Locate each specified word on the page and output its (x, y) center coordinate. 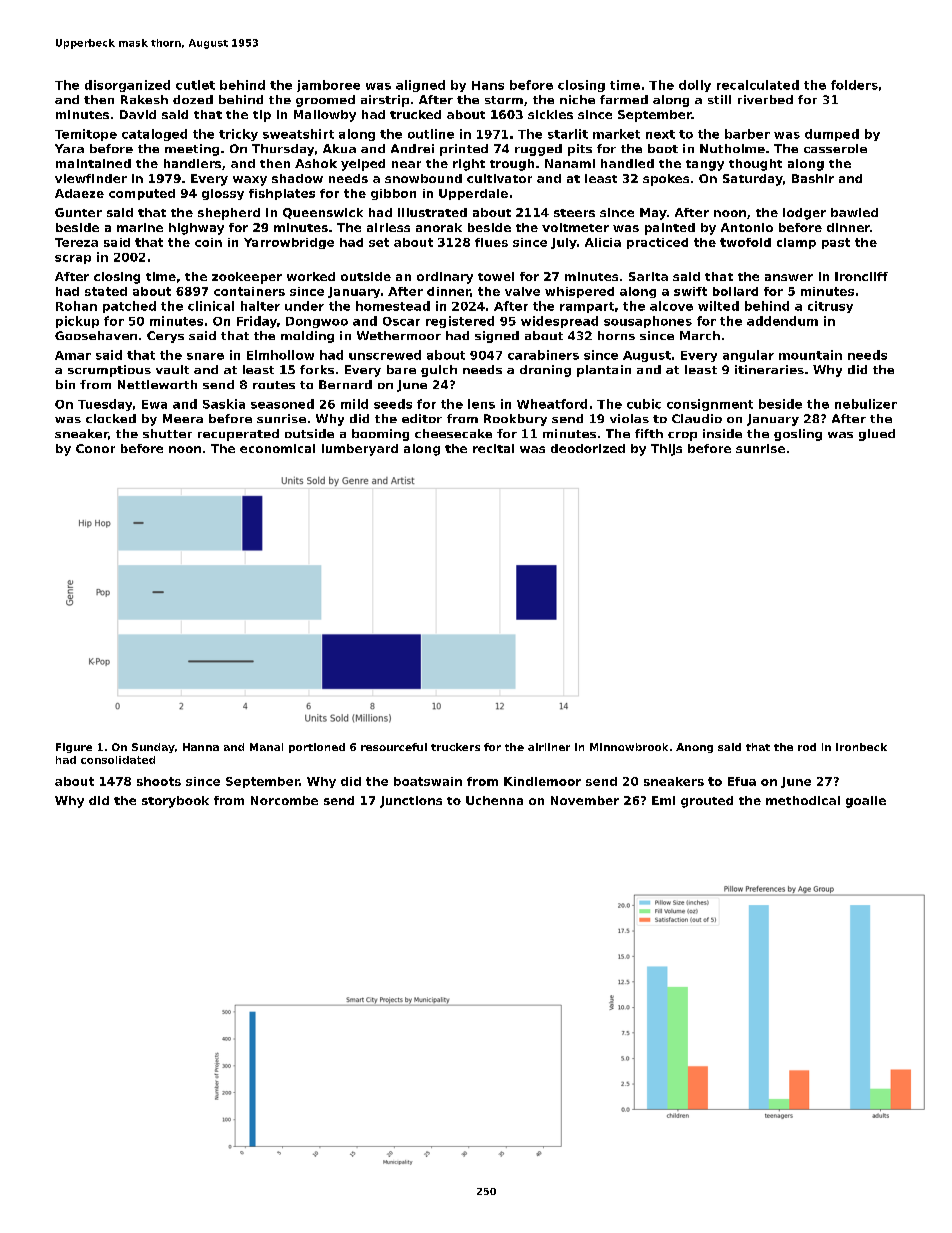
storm (504, 100)
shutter (167, 433)
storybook (175, 802)
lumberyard (360, 450)
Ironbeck (861, 747)
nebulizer (866, 404)
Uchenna (494, 800)
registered (460, 322)
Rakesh (144, 99)
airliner (549, 747)
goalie (866, 802)
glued (877, 435)
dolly (695, 86)
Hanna (201, 747)
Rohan (76, 306)
